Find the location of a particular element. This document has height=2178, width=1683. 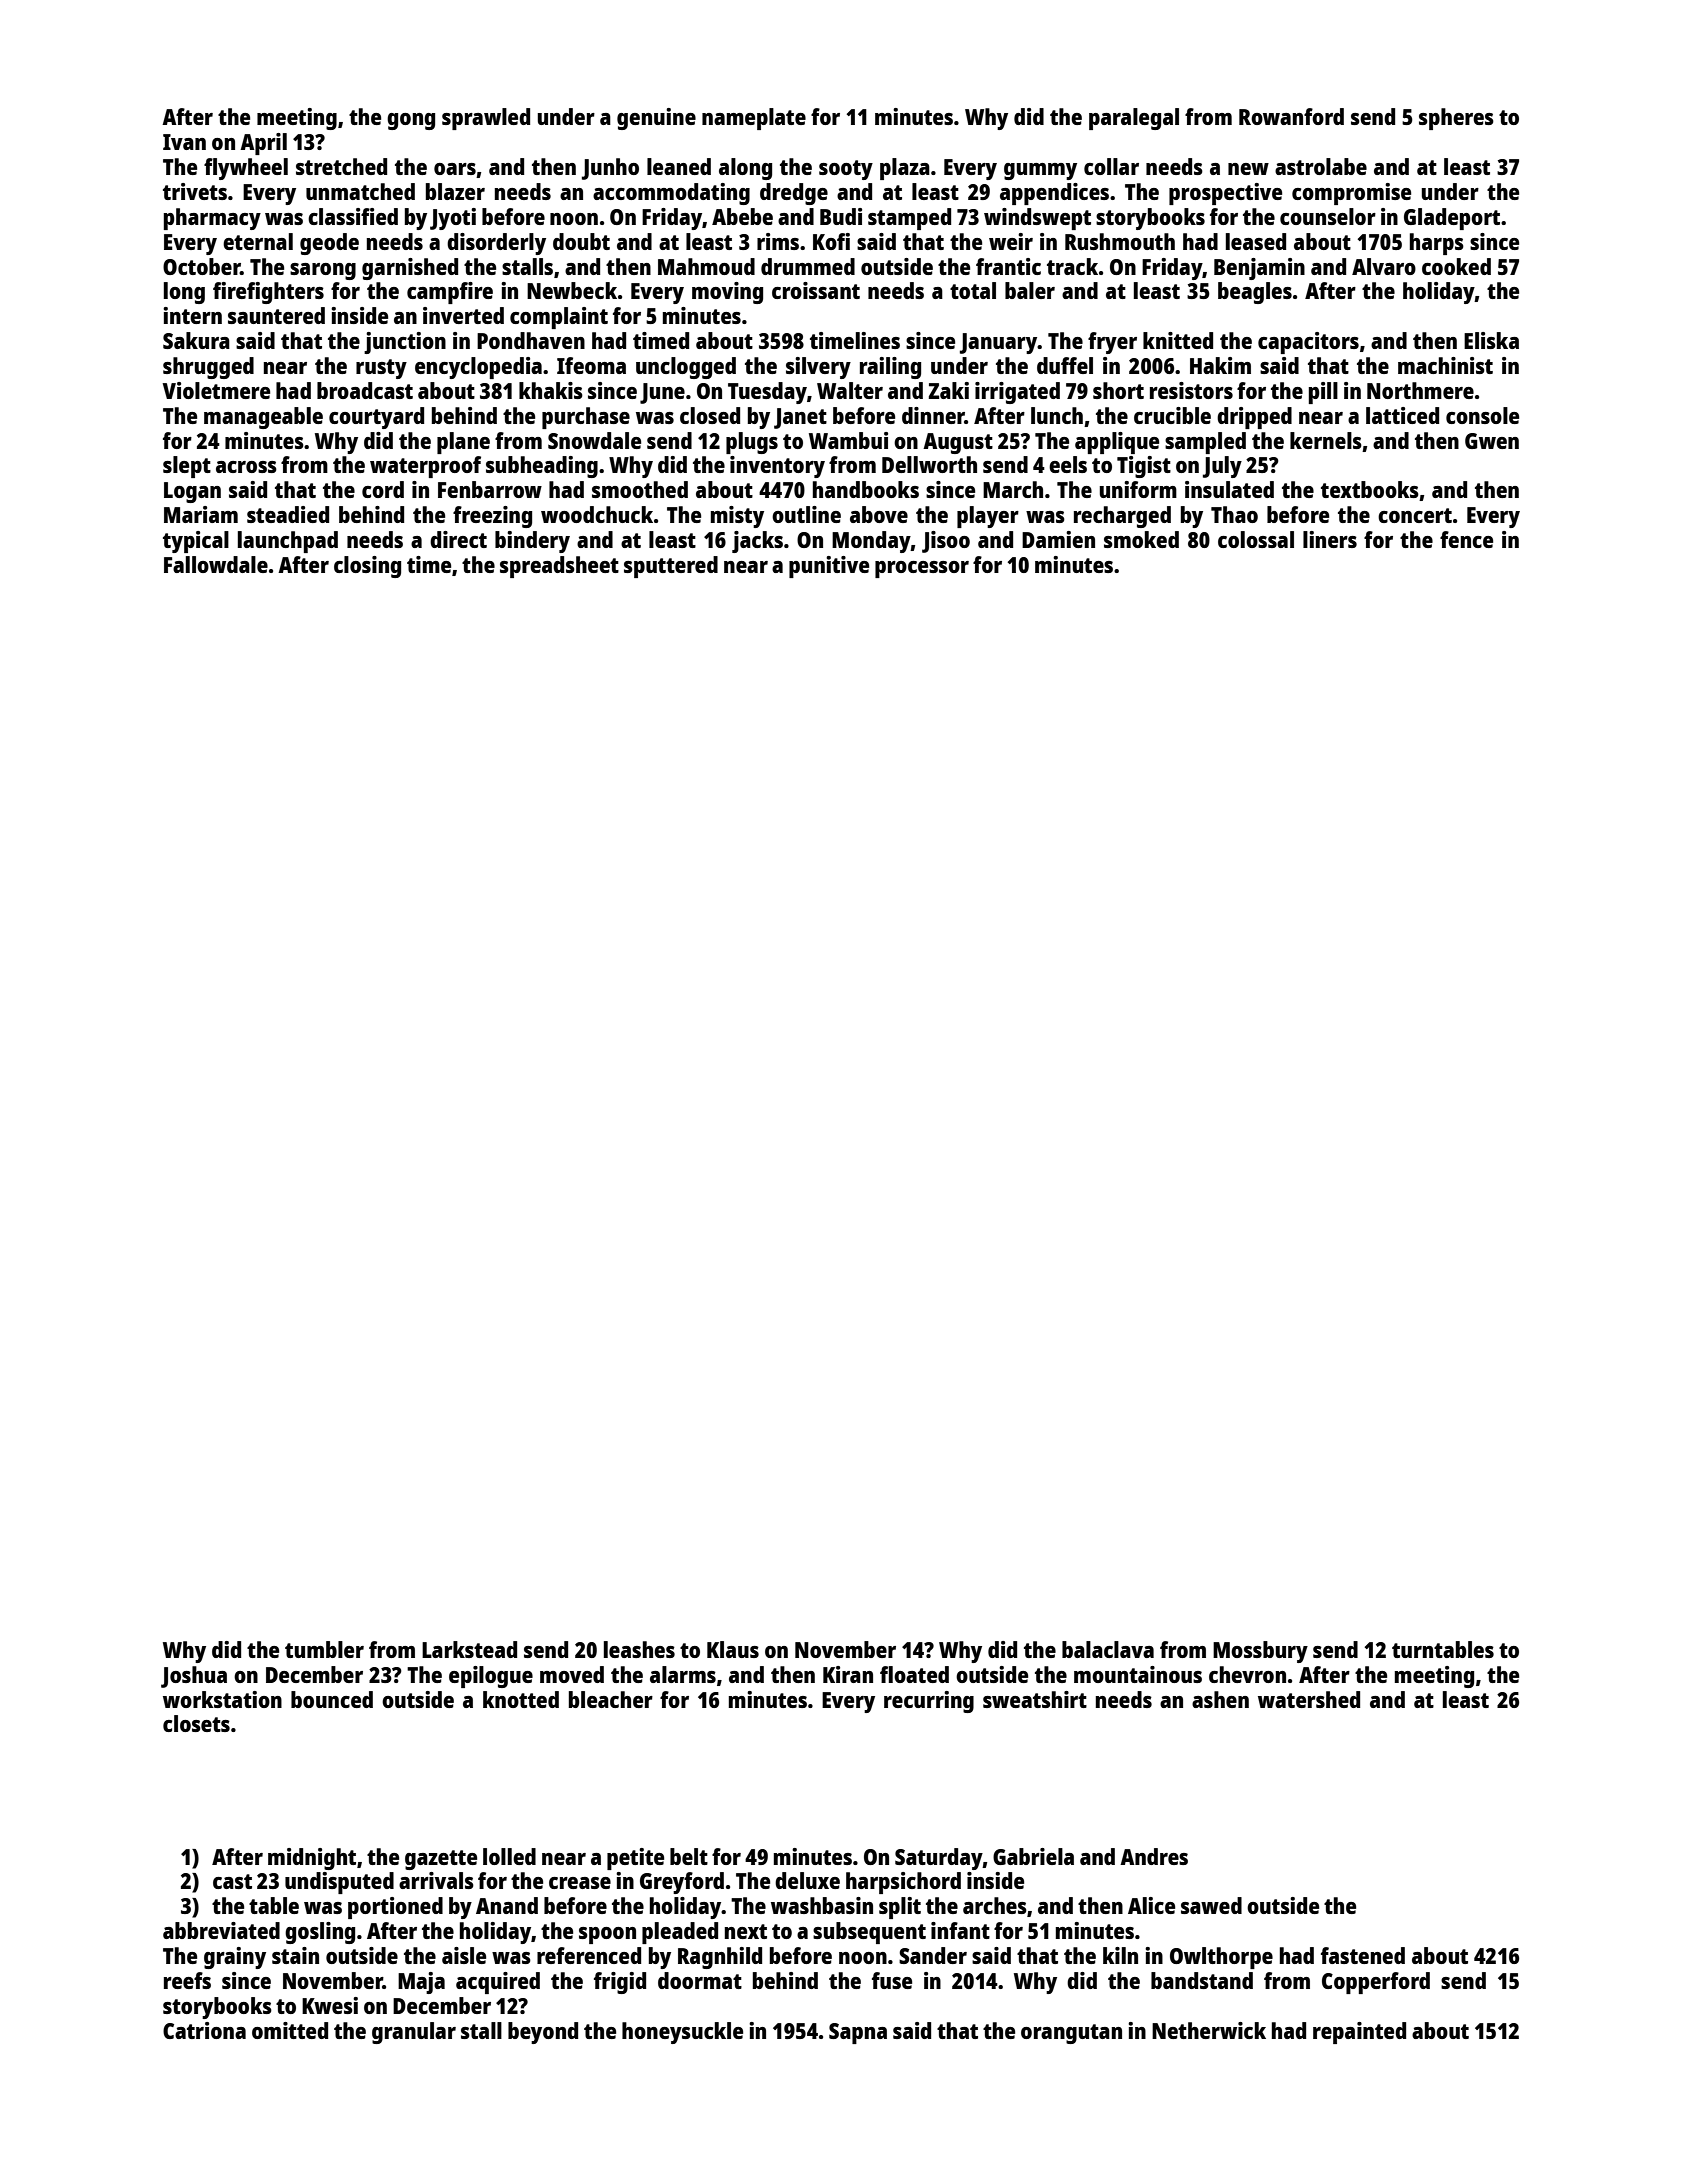

gong is located at coordinates (411, 121).
